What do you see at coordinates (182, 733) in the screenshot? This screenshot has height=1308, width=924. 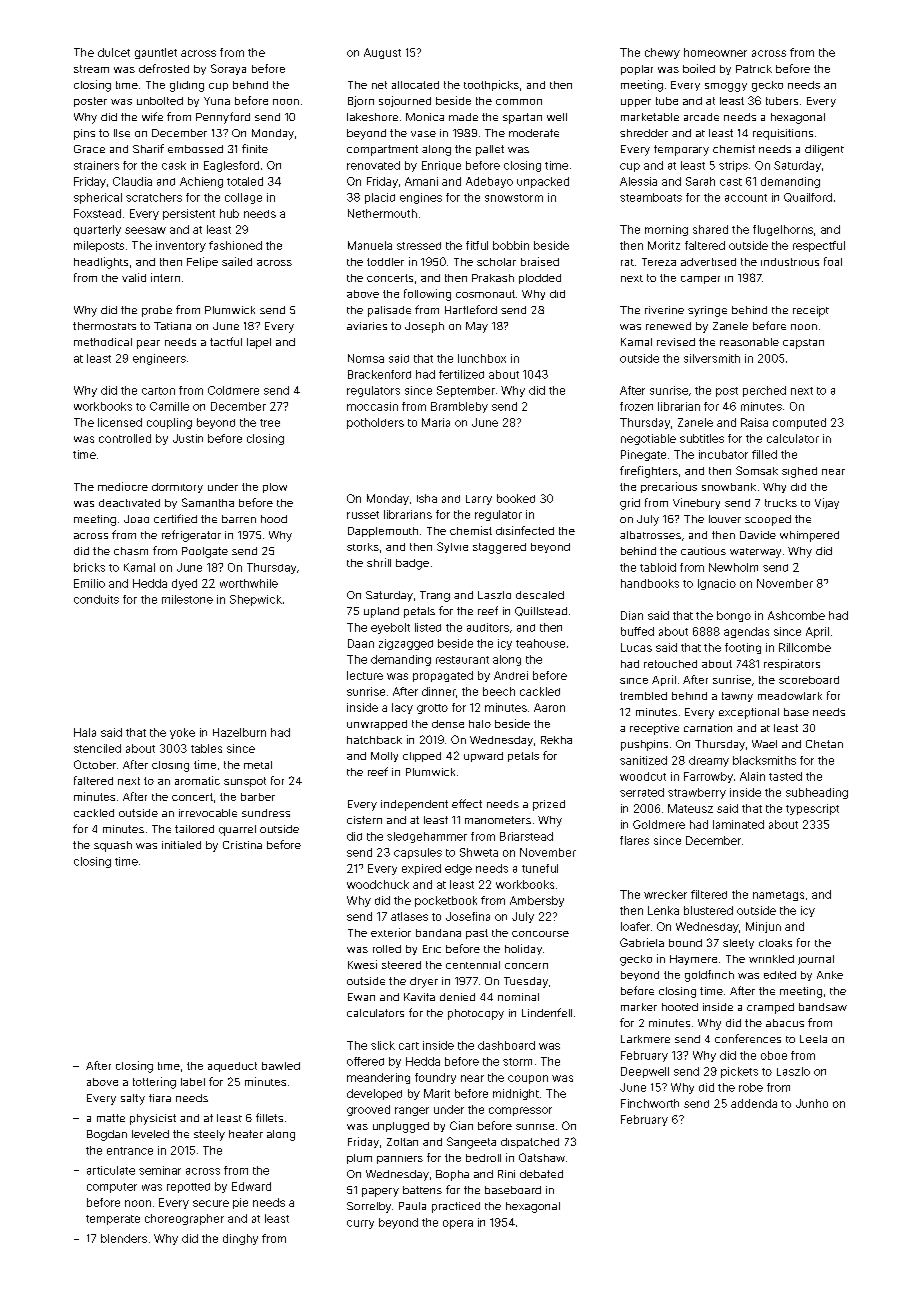 I see `yoke` at bounding box center [182, 733].
